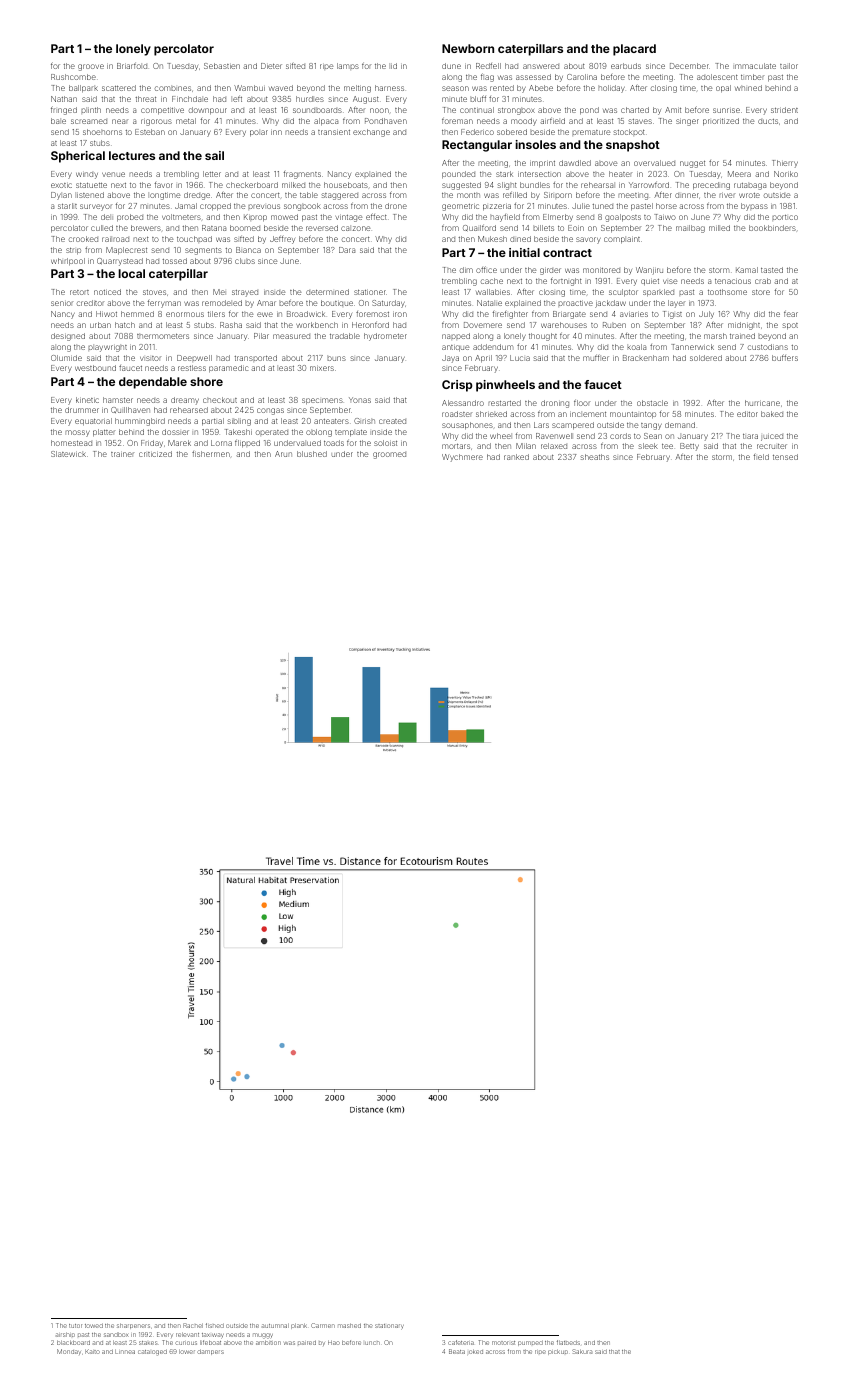 This screenshot has height=1400, width=849. Describe the element at coordinates (689, 447) in the screenshot. I see `Betty` at that location.
